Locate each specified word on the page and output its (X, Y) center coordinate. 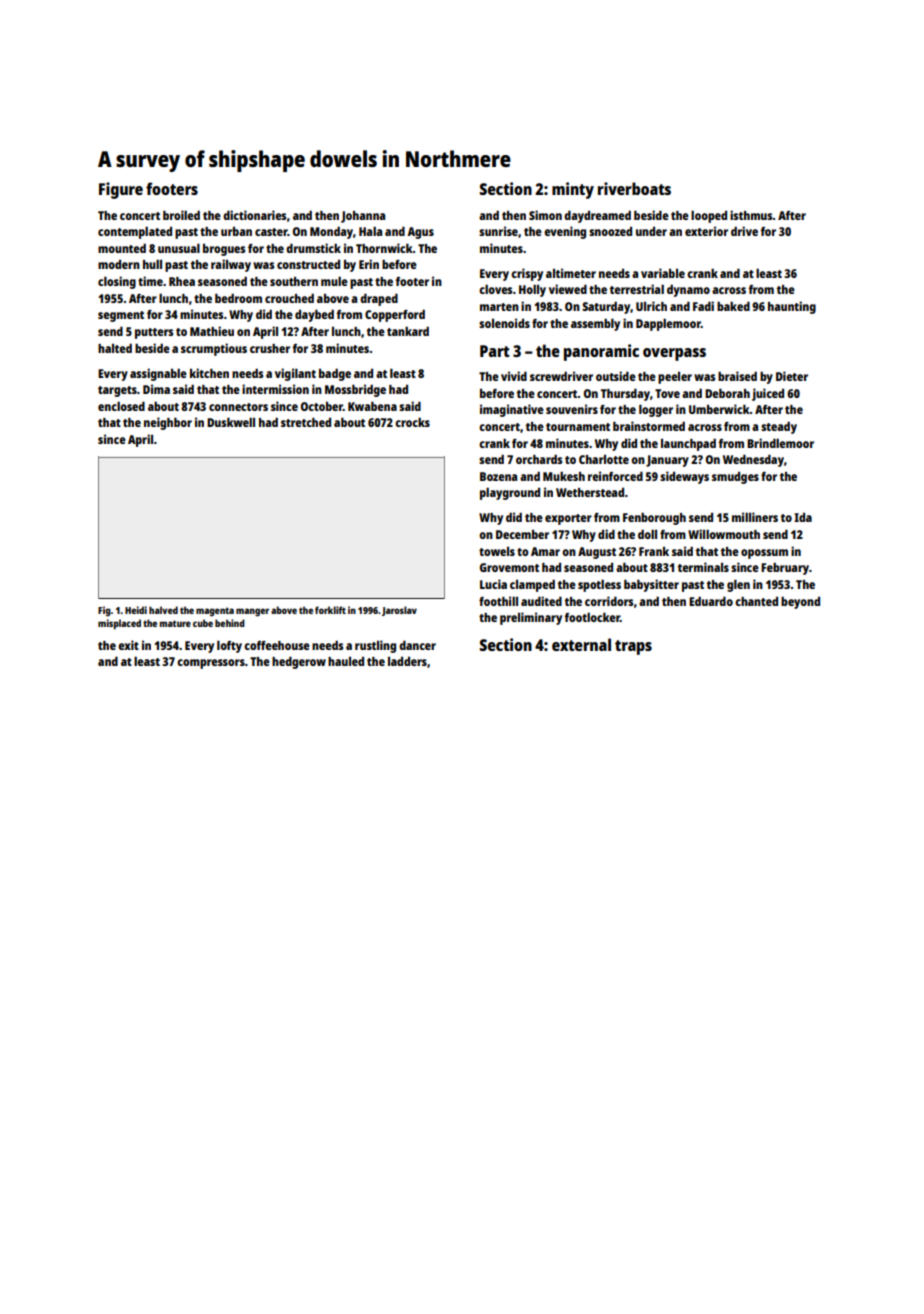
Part (495, 351)
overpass (674, 354)
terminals (703, 567)
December (522, 534)
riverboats (634, 188)
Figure (121, 190)
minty (573, 190)
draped (379, 299)
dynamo (688, 290)
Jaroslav (399, 611)
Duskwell (231, 422)
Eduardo (711, 601)
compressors (211, 664)
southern (294, 281)
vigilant (295, 374)
